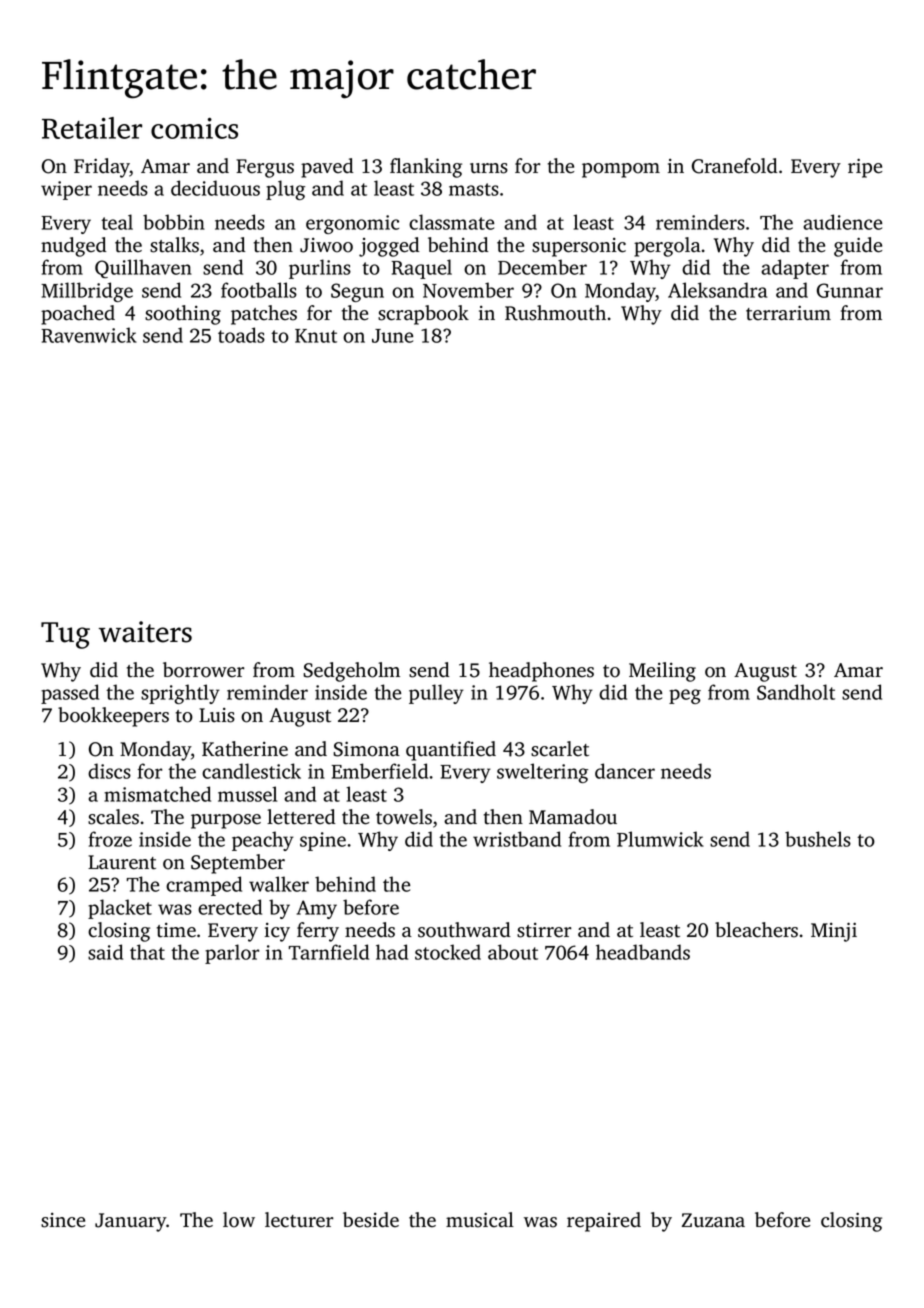 The width and height of the image is (924, 1308). What do you see at coordinates (834, 932) in the image?
I see `Minji` at bounding box center [834, 932].
